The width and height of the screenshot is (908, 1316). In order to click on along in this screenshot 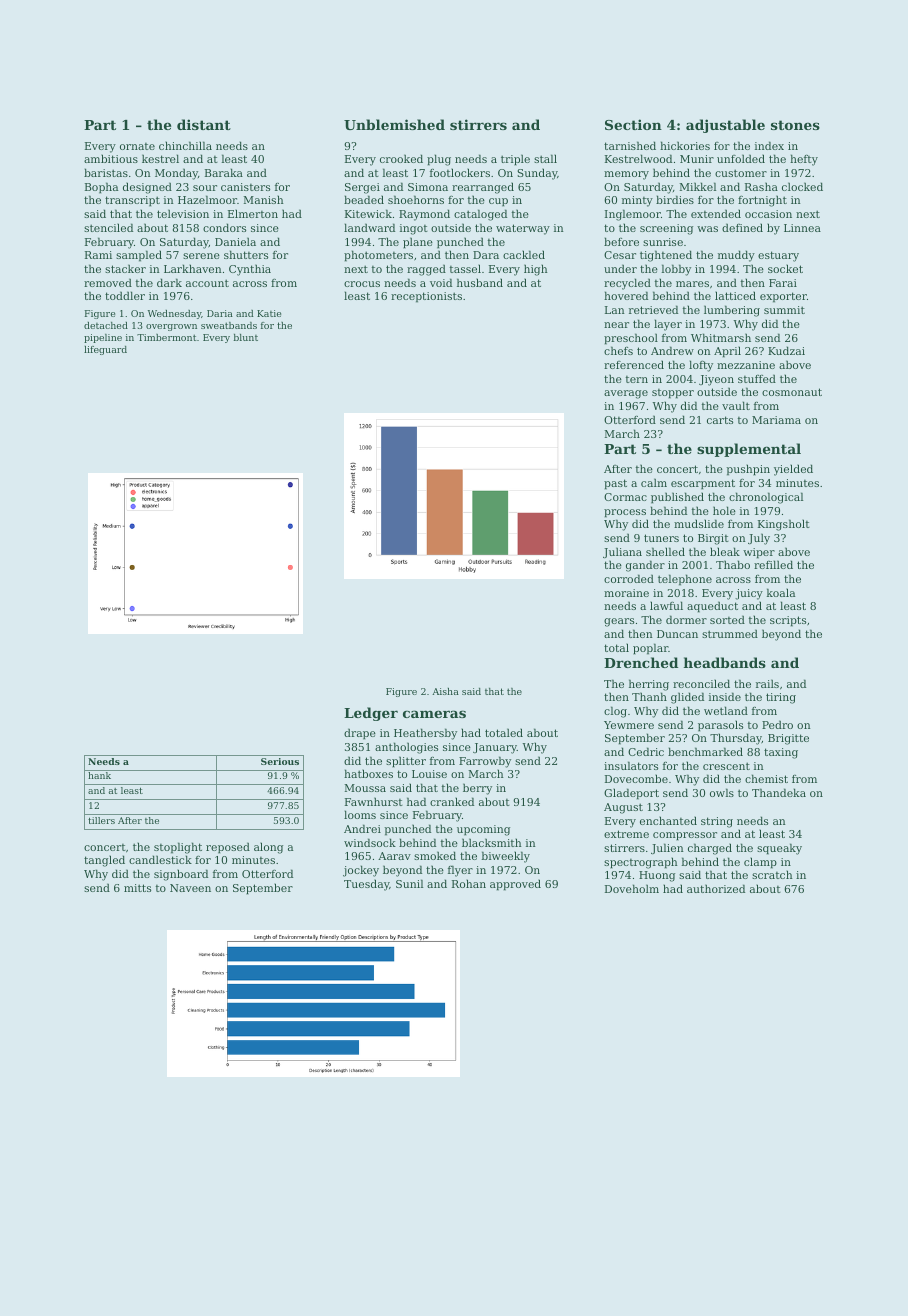, I will do `click(268, 848)`.
